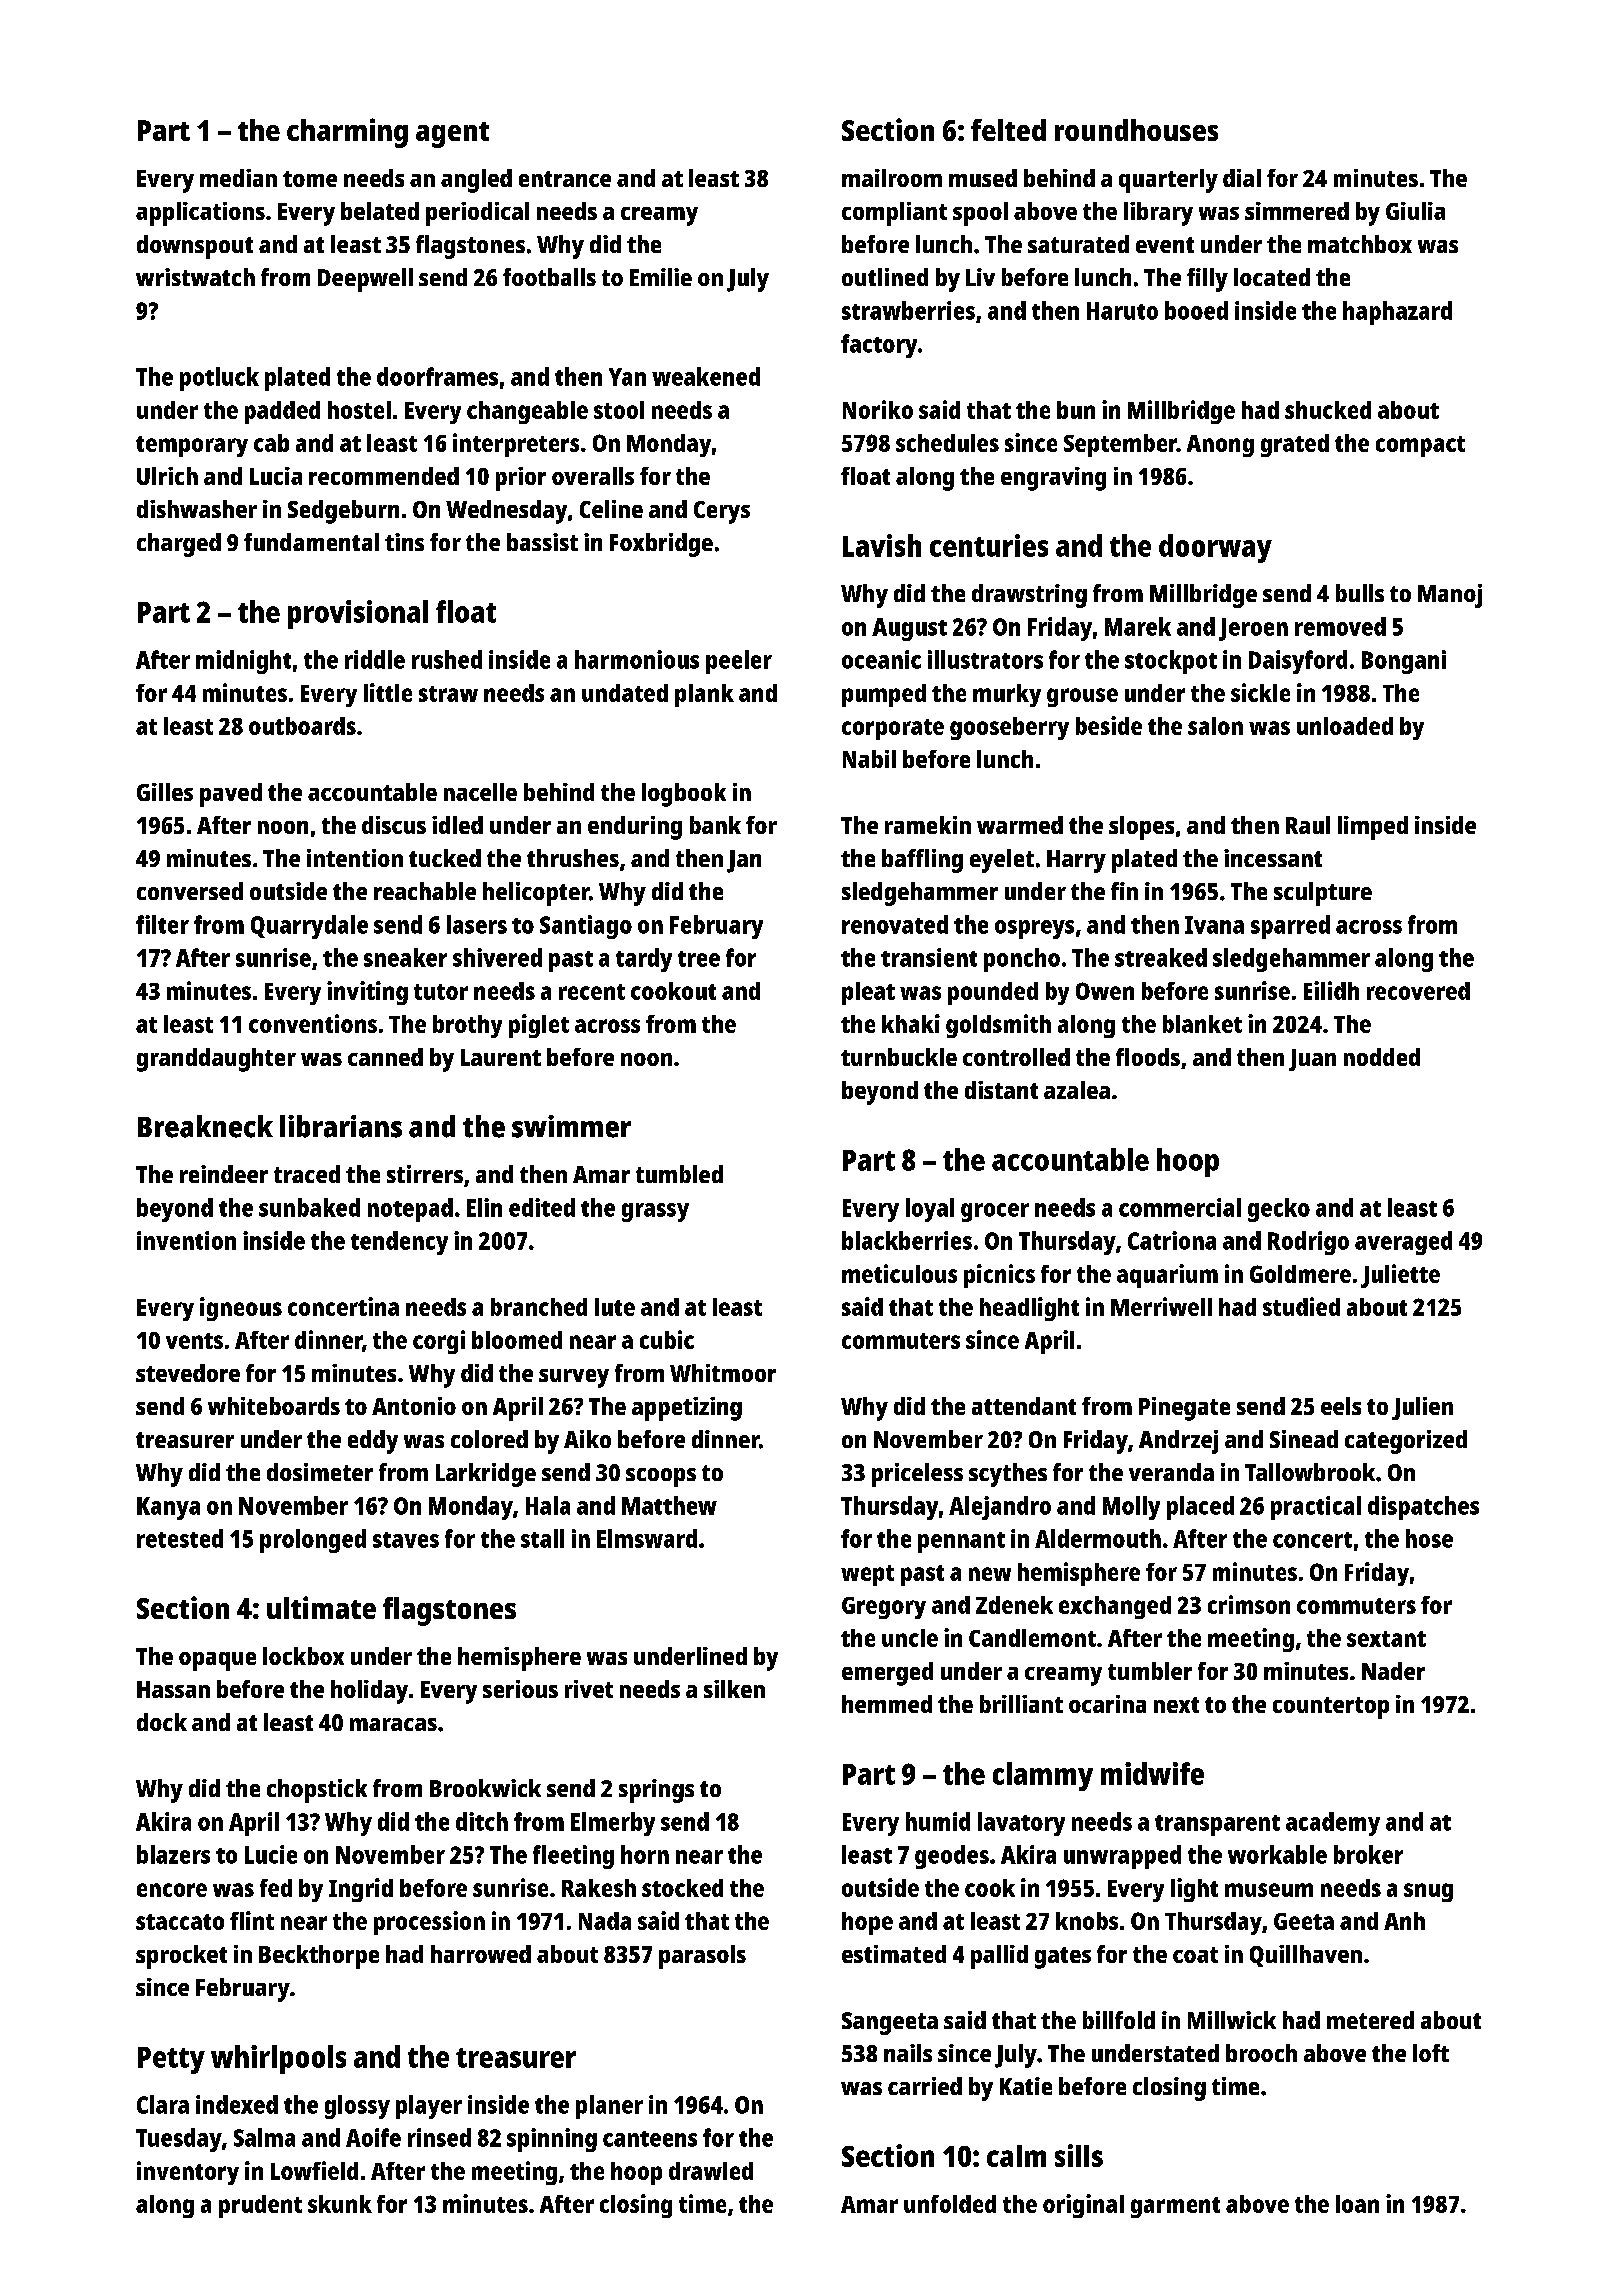 This screenshot has width=1620, height=2292. Describe the element at coordinates (188, 2173) in the screenshot. I see `inventory` at that location.
